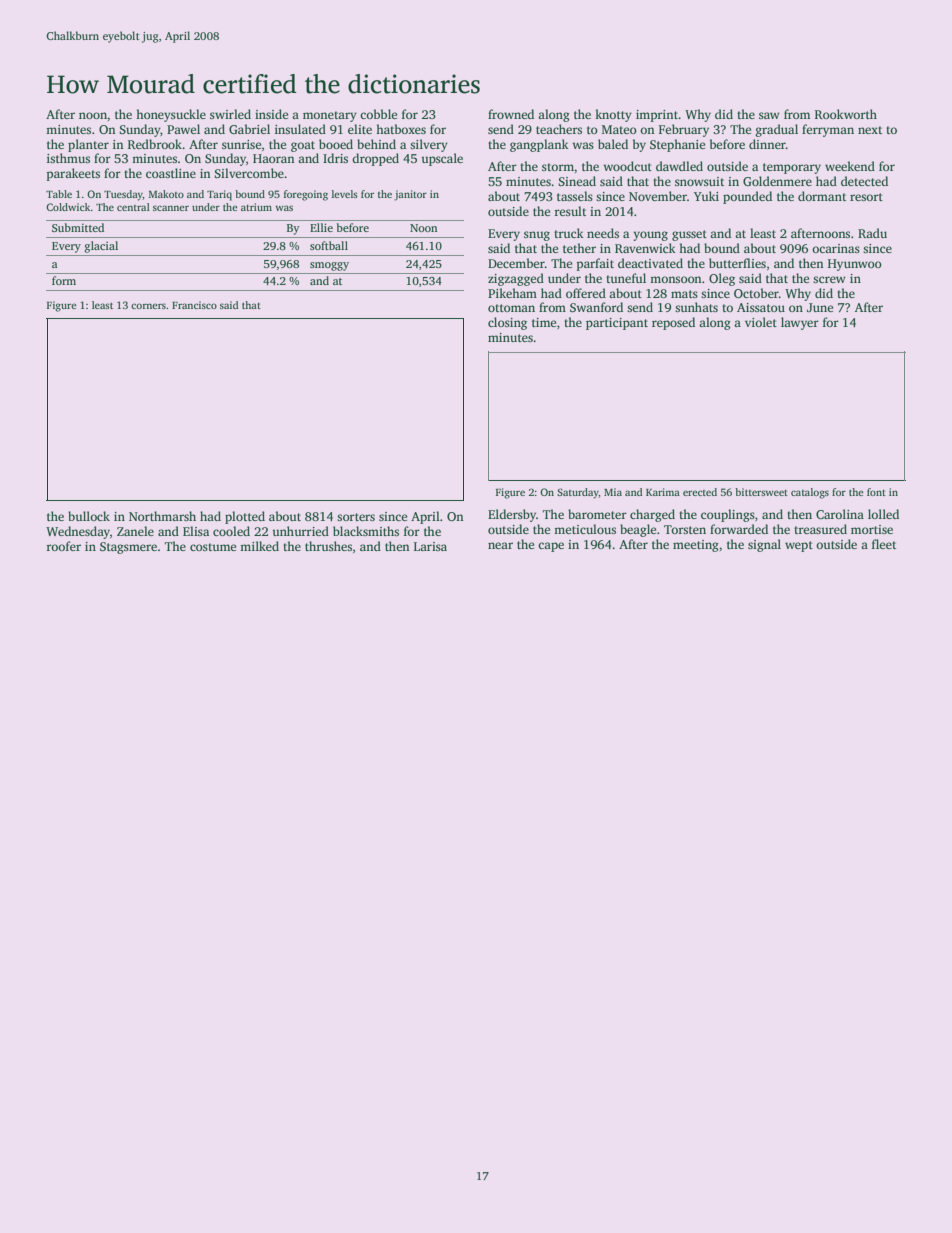  Describe the element at coordinates (376, 144) in the page. I see `behind` at that location.
